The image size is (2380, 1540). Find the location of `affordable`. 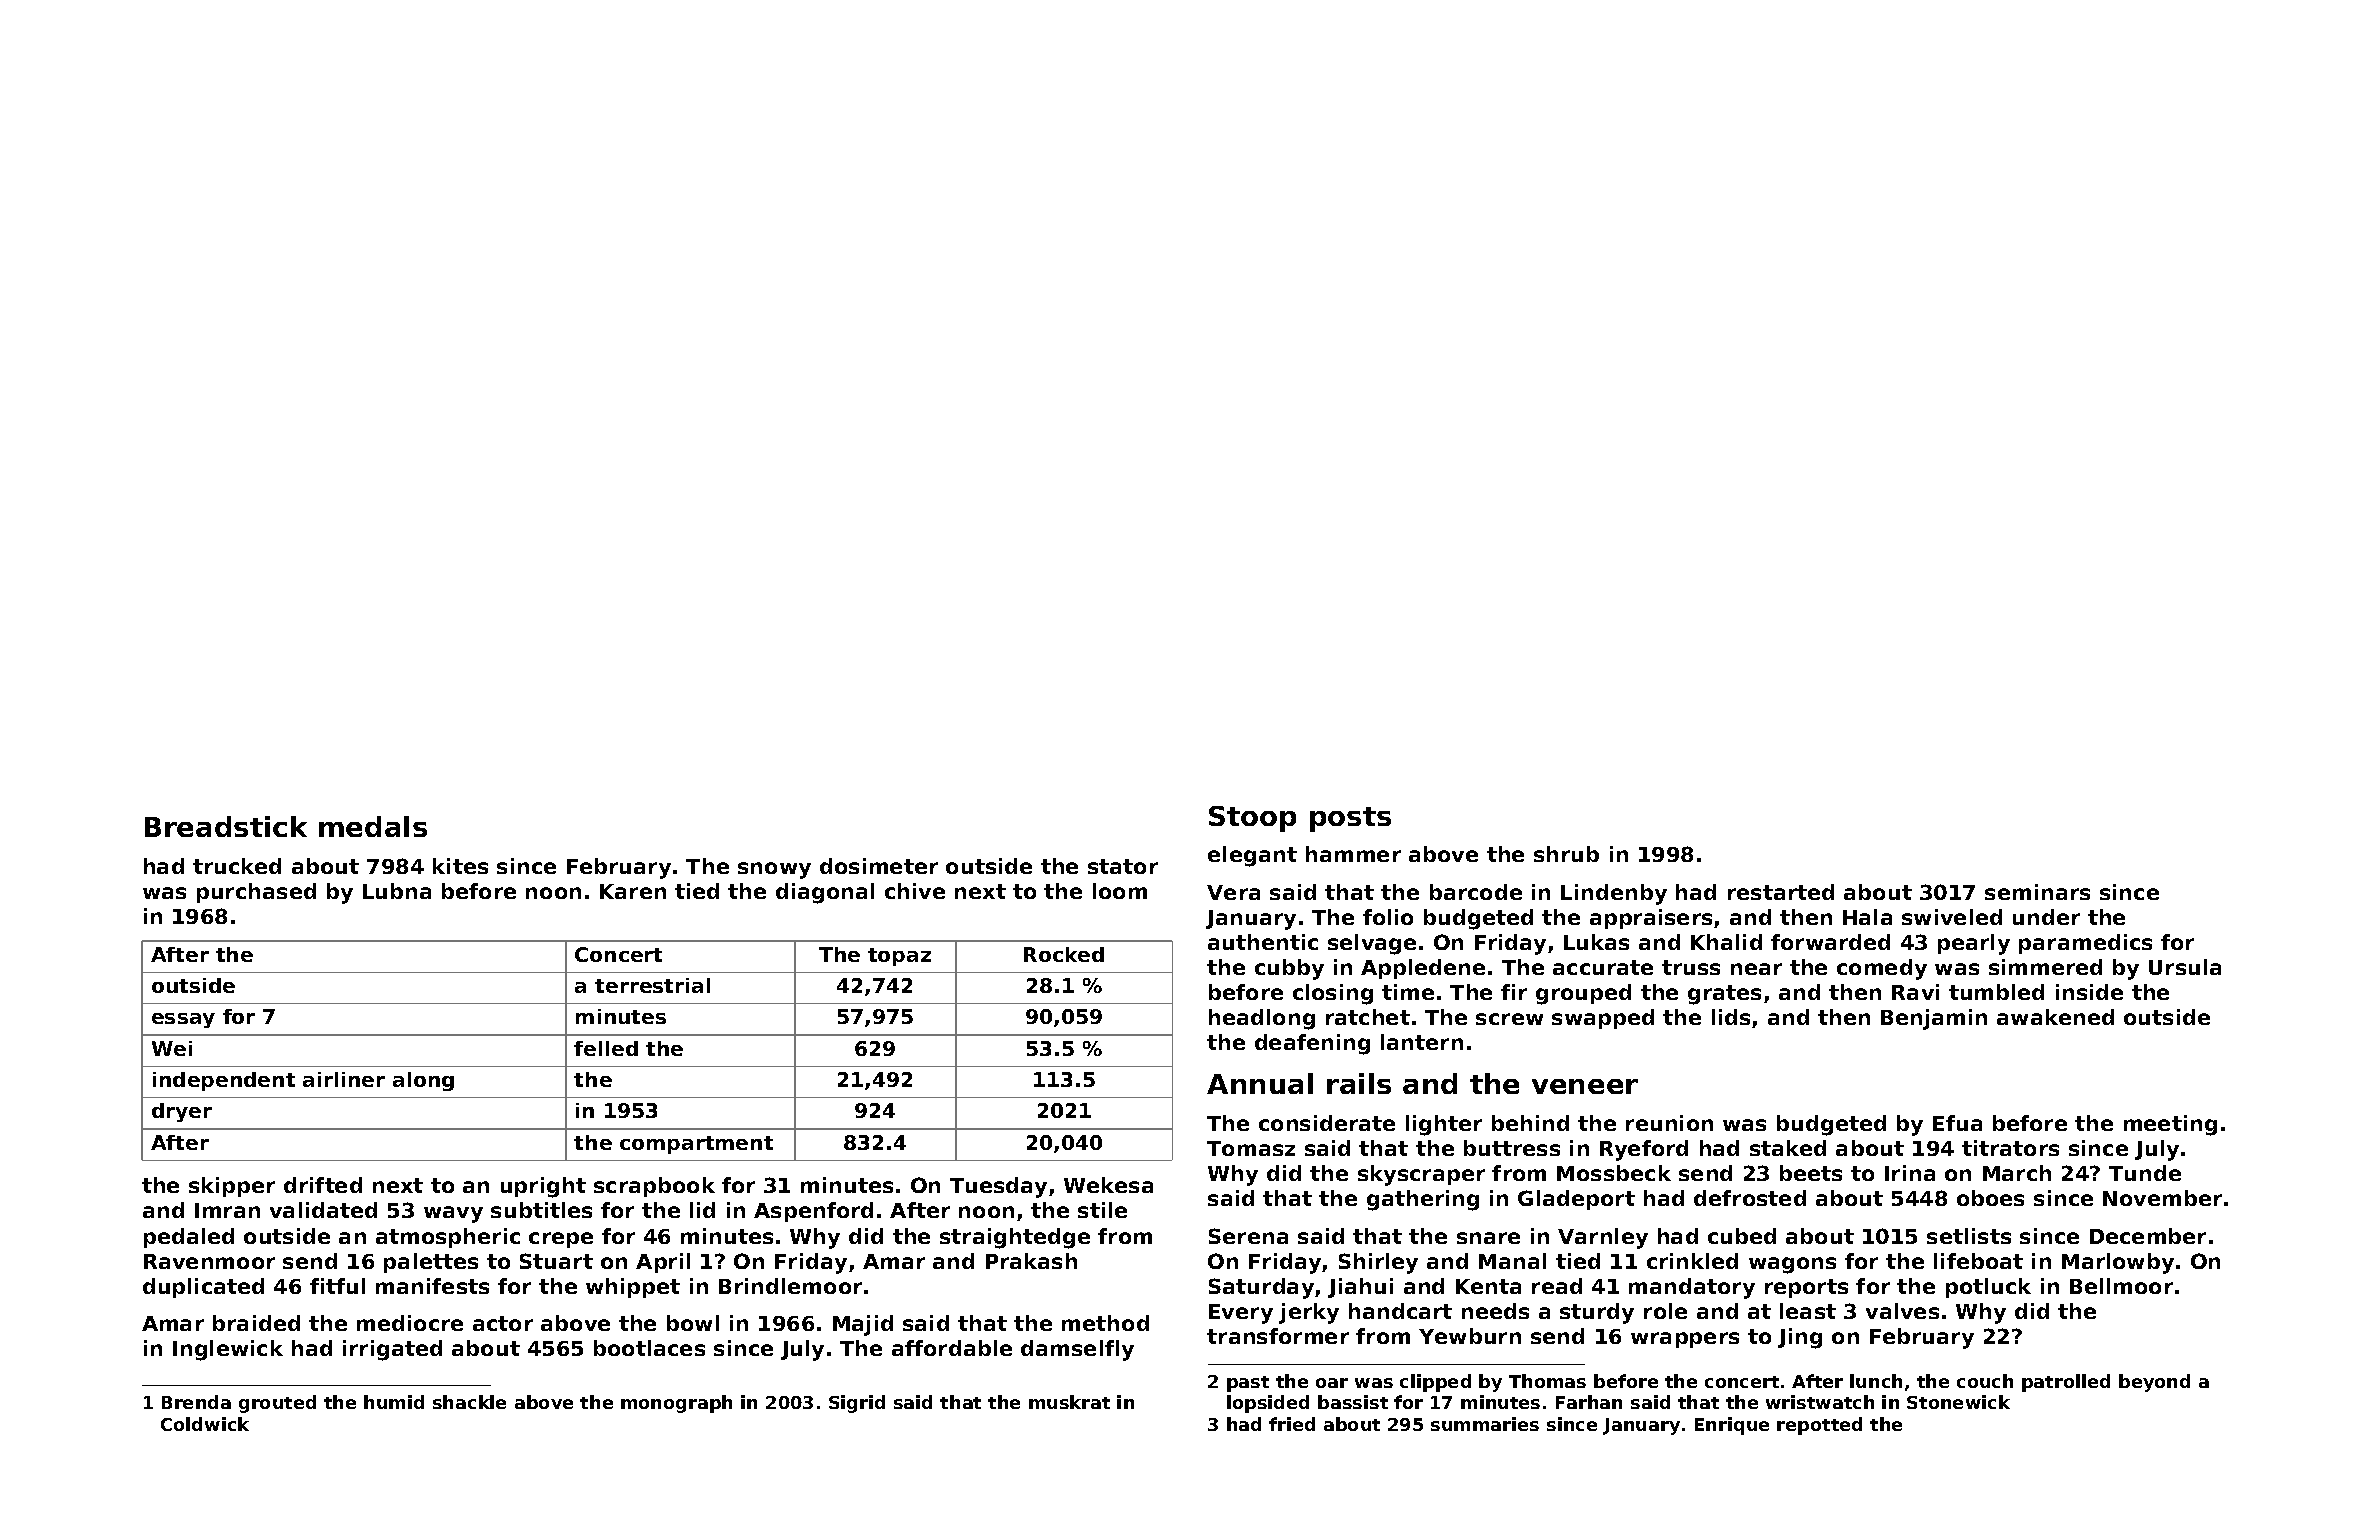

affordable is located at coordinates (952, 1348).
